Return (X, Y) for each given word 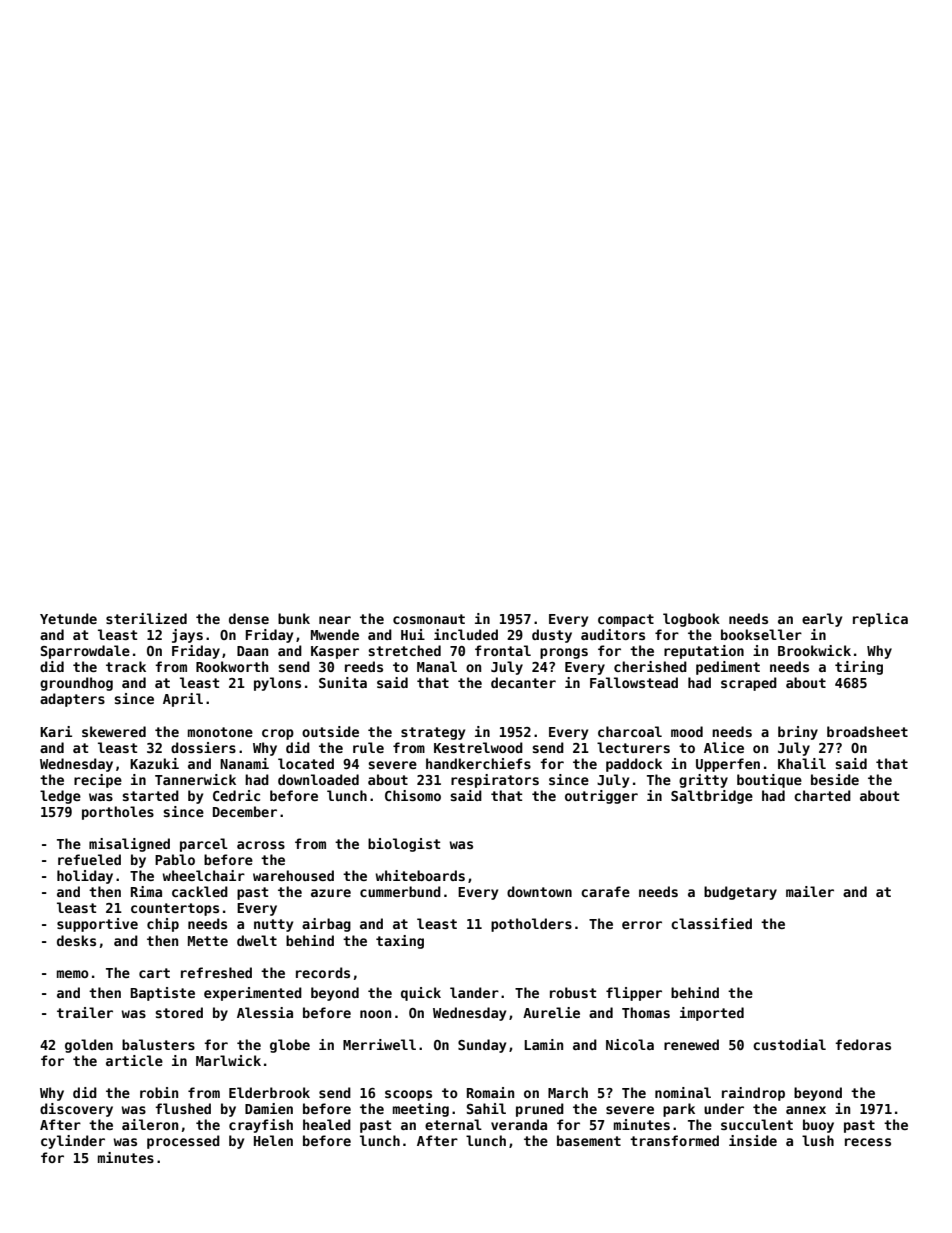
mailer (810, 891)
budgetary (740, 893)
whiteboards (420, 875)
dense (249, 618)
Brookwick (814, 650)
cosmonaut (429, 619)
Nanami (244, 763)
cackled (200, 891)
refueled (89, 859)
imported (712, 1014)
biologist (404, 845)
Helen (273, 1140)
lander (474, 992)
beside (835, 779)
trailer (85, 1012)
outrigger (601, 797)
